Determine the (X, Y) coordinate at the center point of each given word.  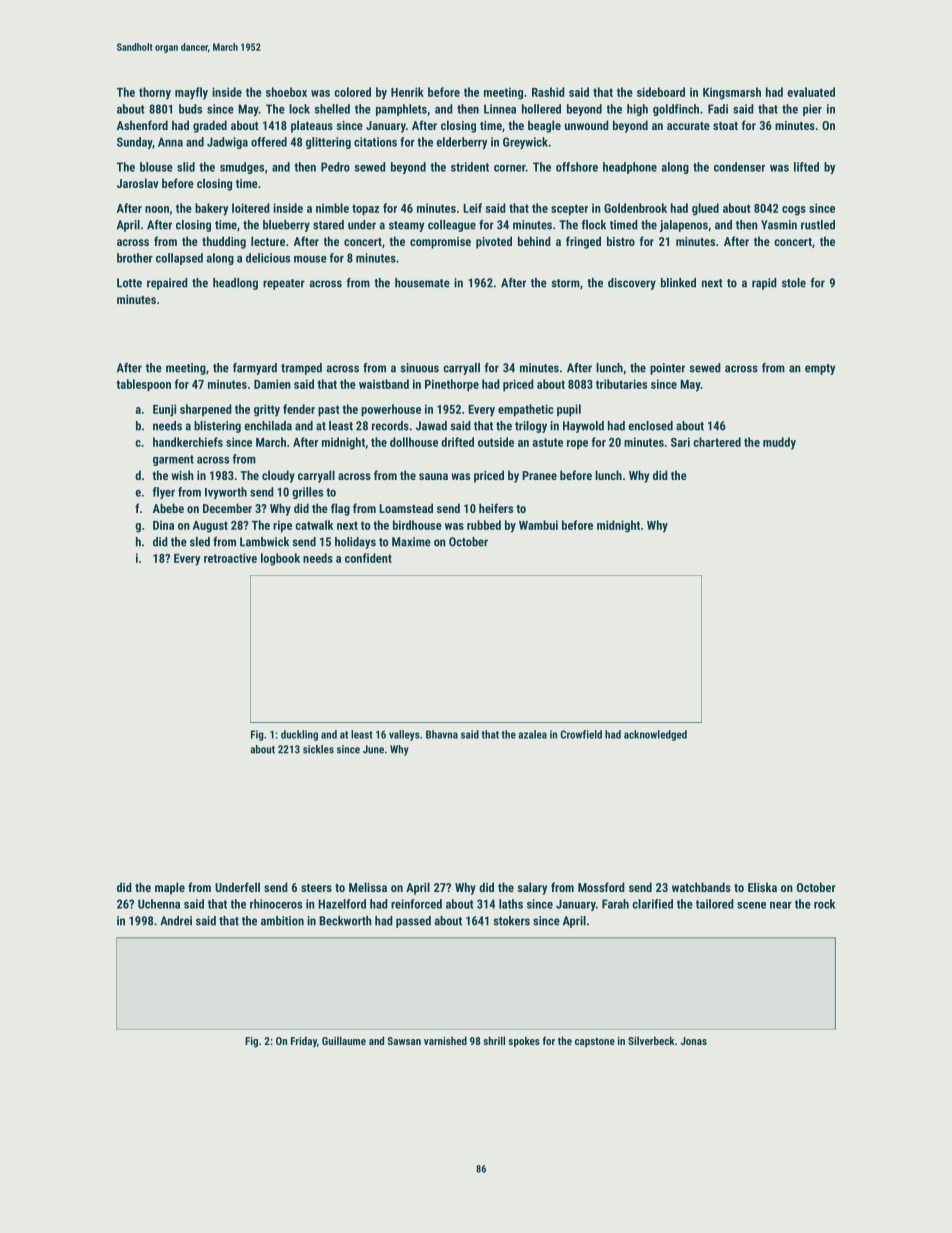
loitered (251, 208)
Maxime (411, 542)
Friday (304, 1042)
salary (532, 888)
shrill (494, 1040)
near (781, 905)
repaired (167, 284)
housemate (422, 283)
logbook (280, 559)
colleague (452, 226)
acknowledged (655, 735)
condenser (739, 167)
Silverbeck (651, 1040)
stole (794, 283)
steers (316, 888)
